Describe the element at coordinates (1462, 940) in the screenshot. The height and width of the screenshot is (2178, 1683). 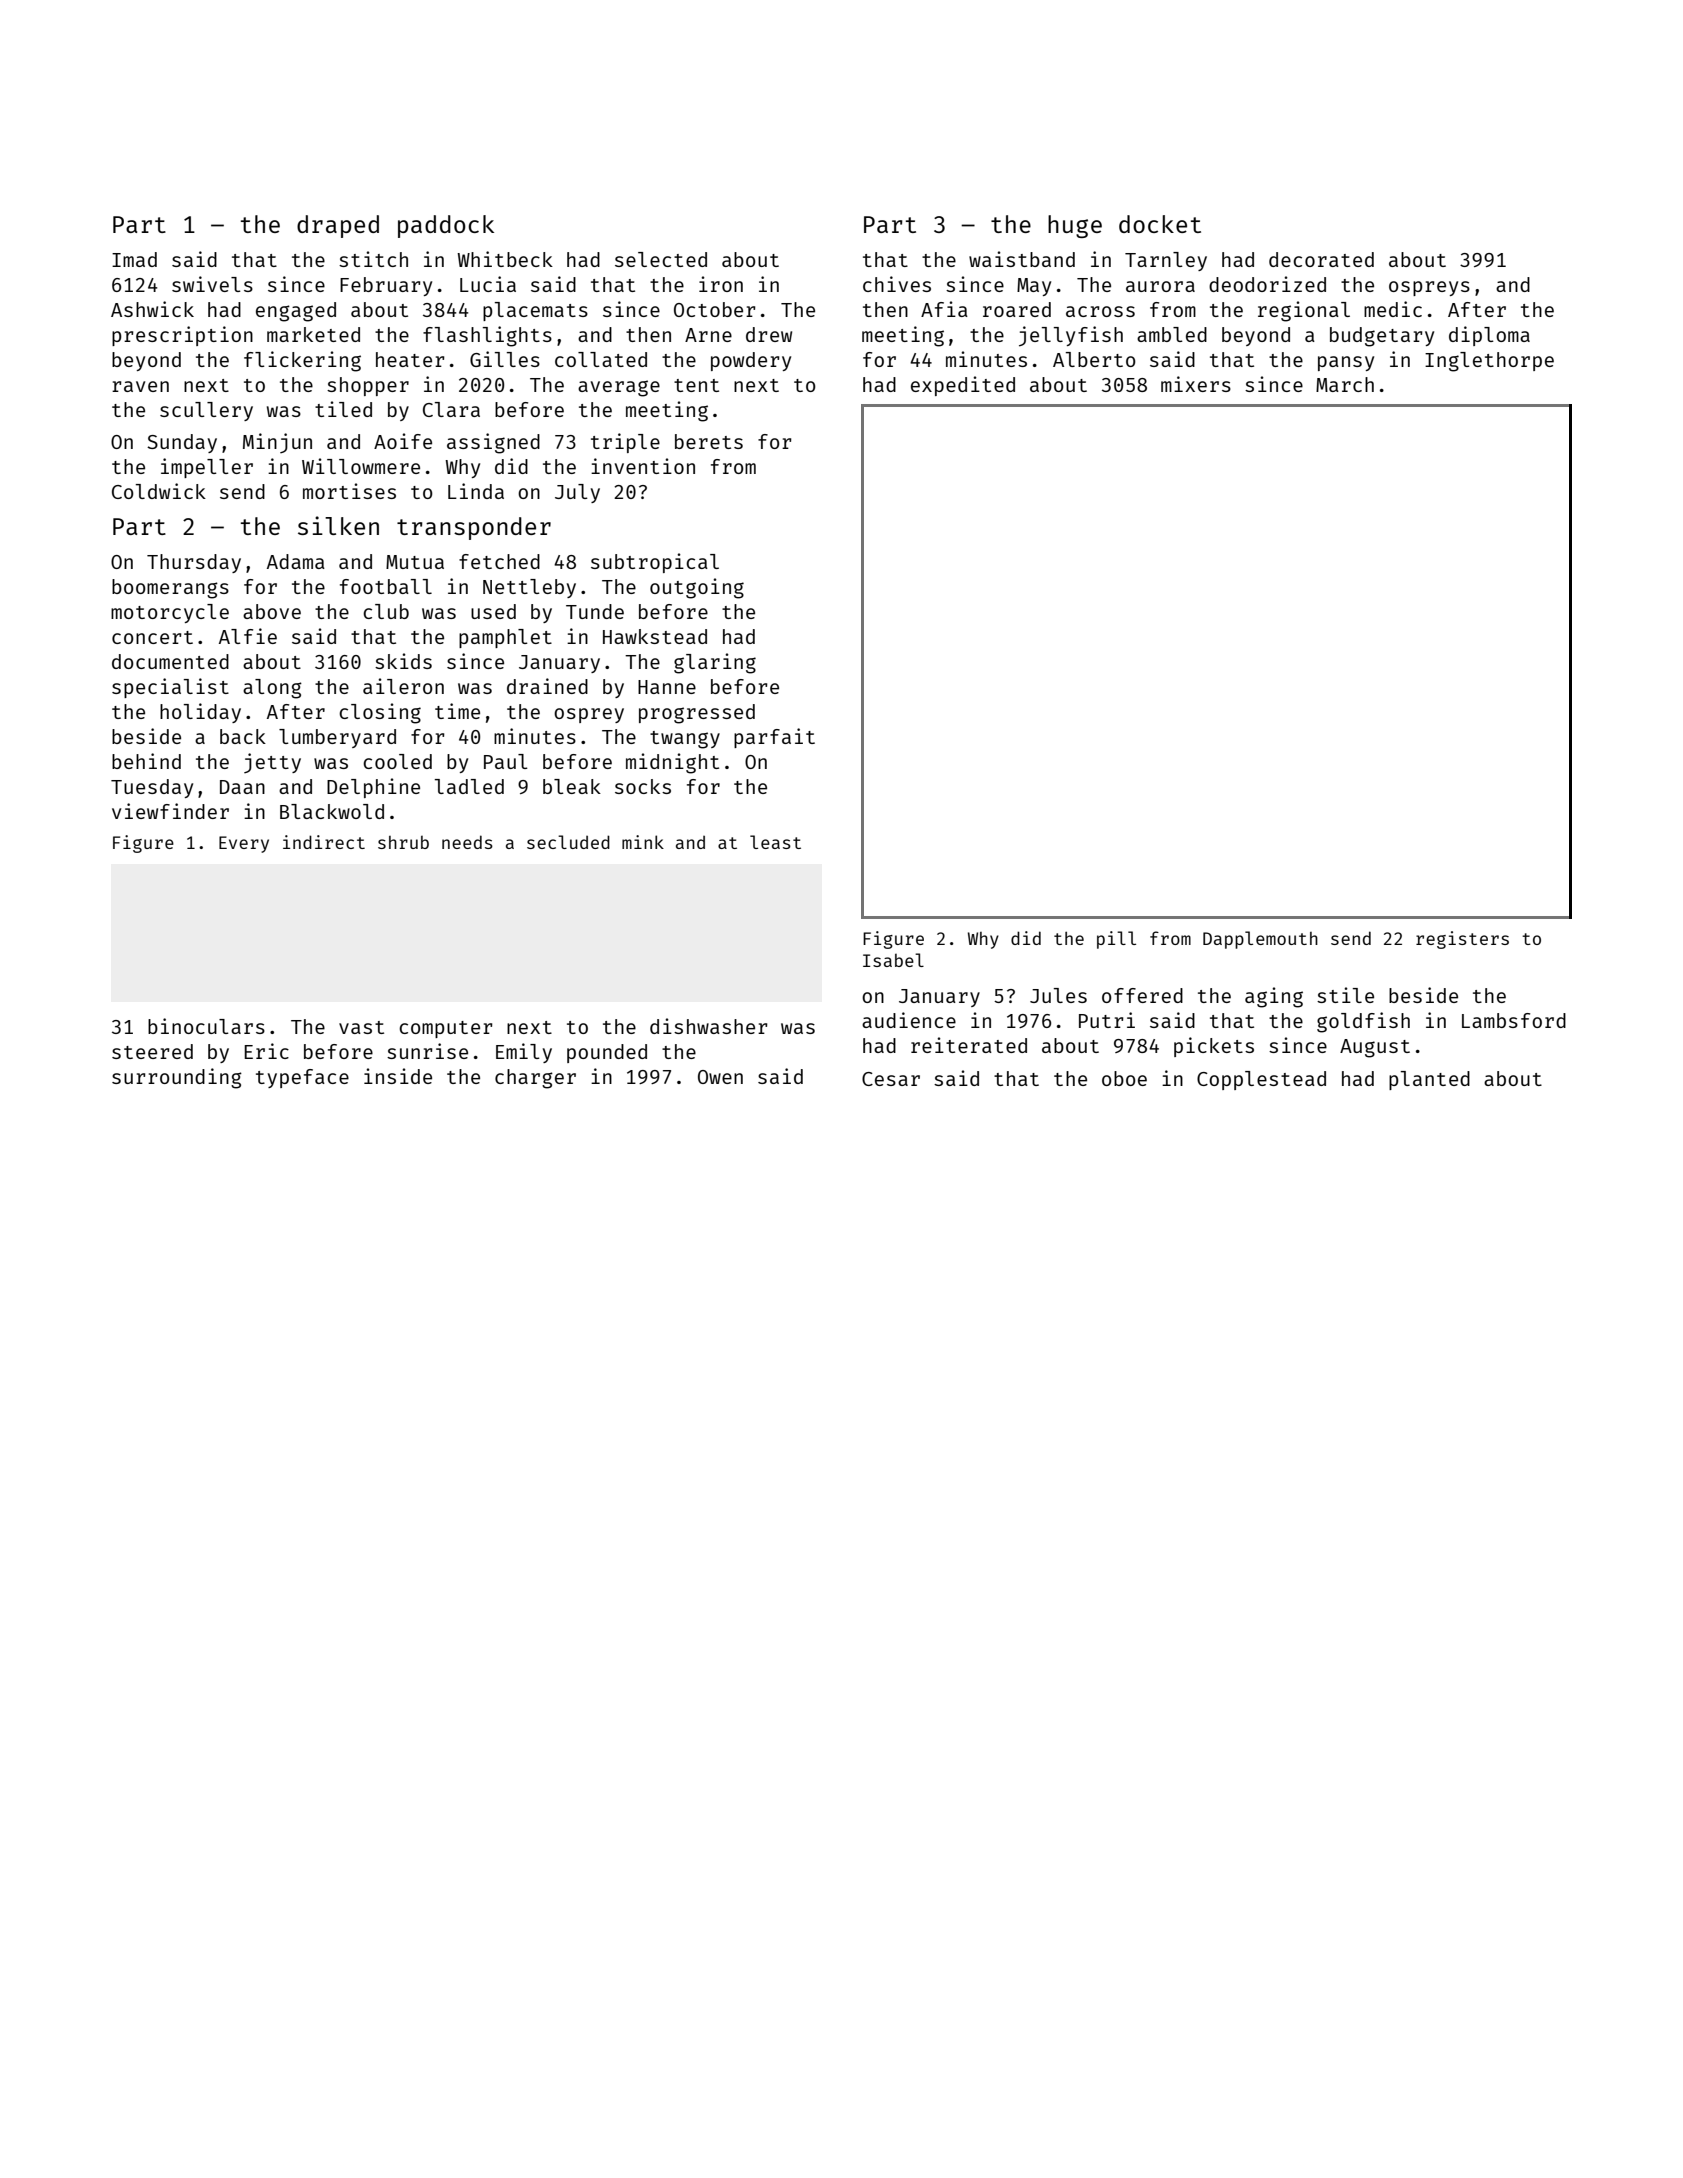
I see `registers` at that location.
